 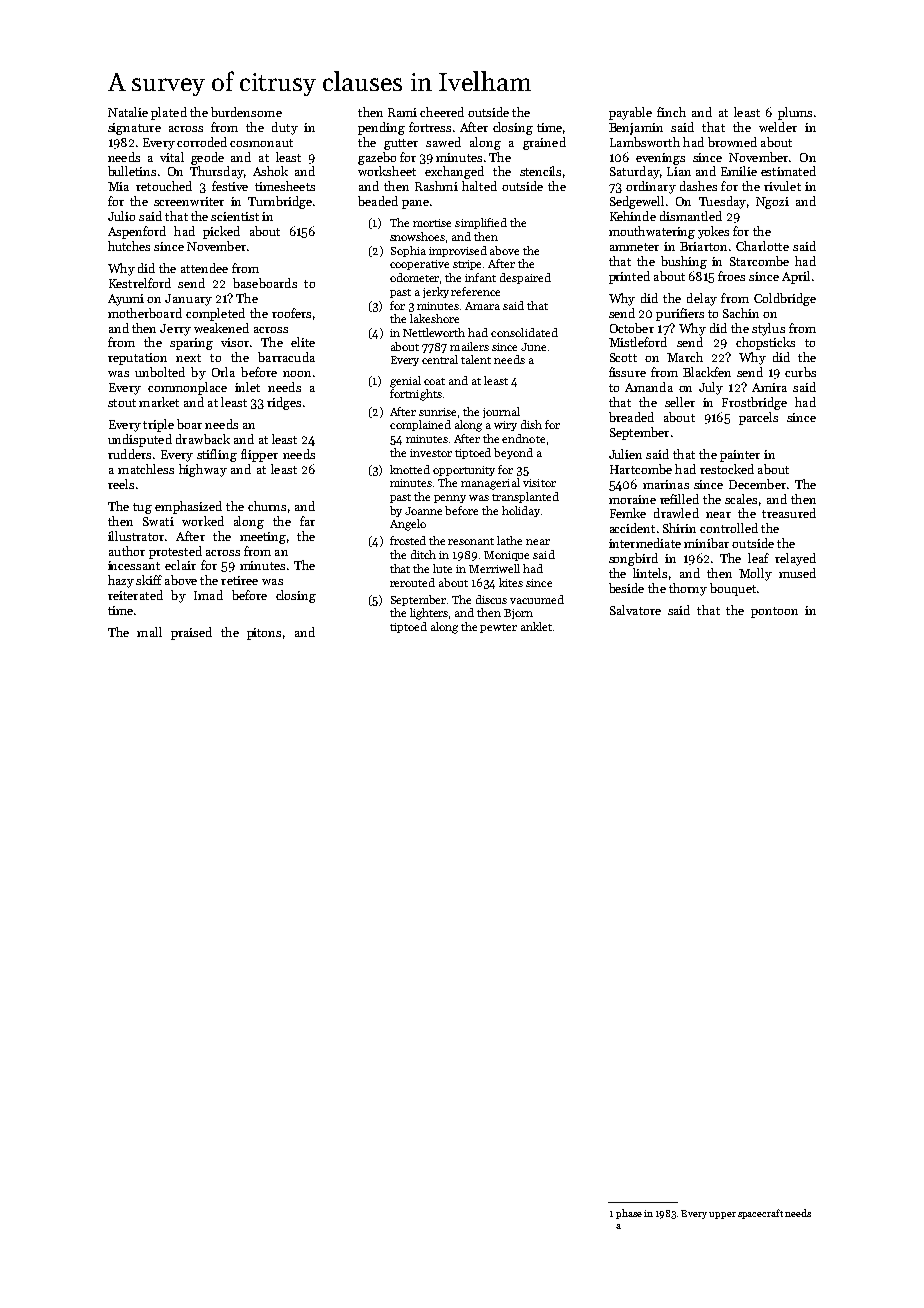 I want to click on phase, so click(x=629, y=1214).
